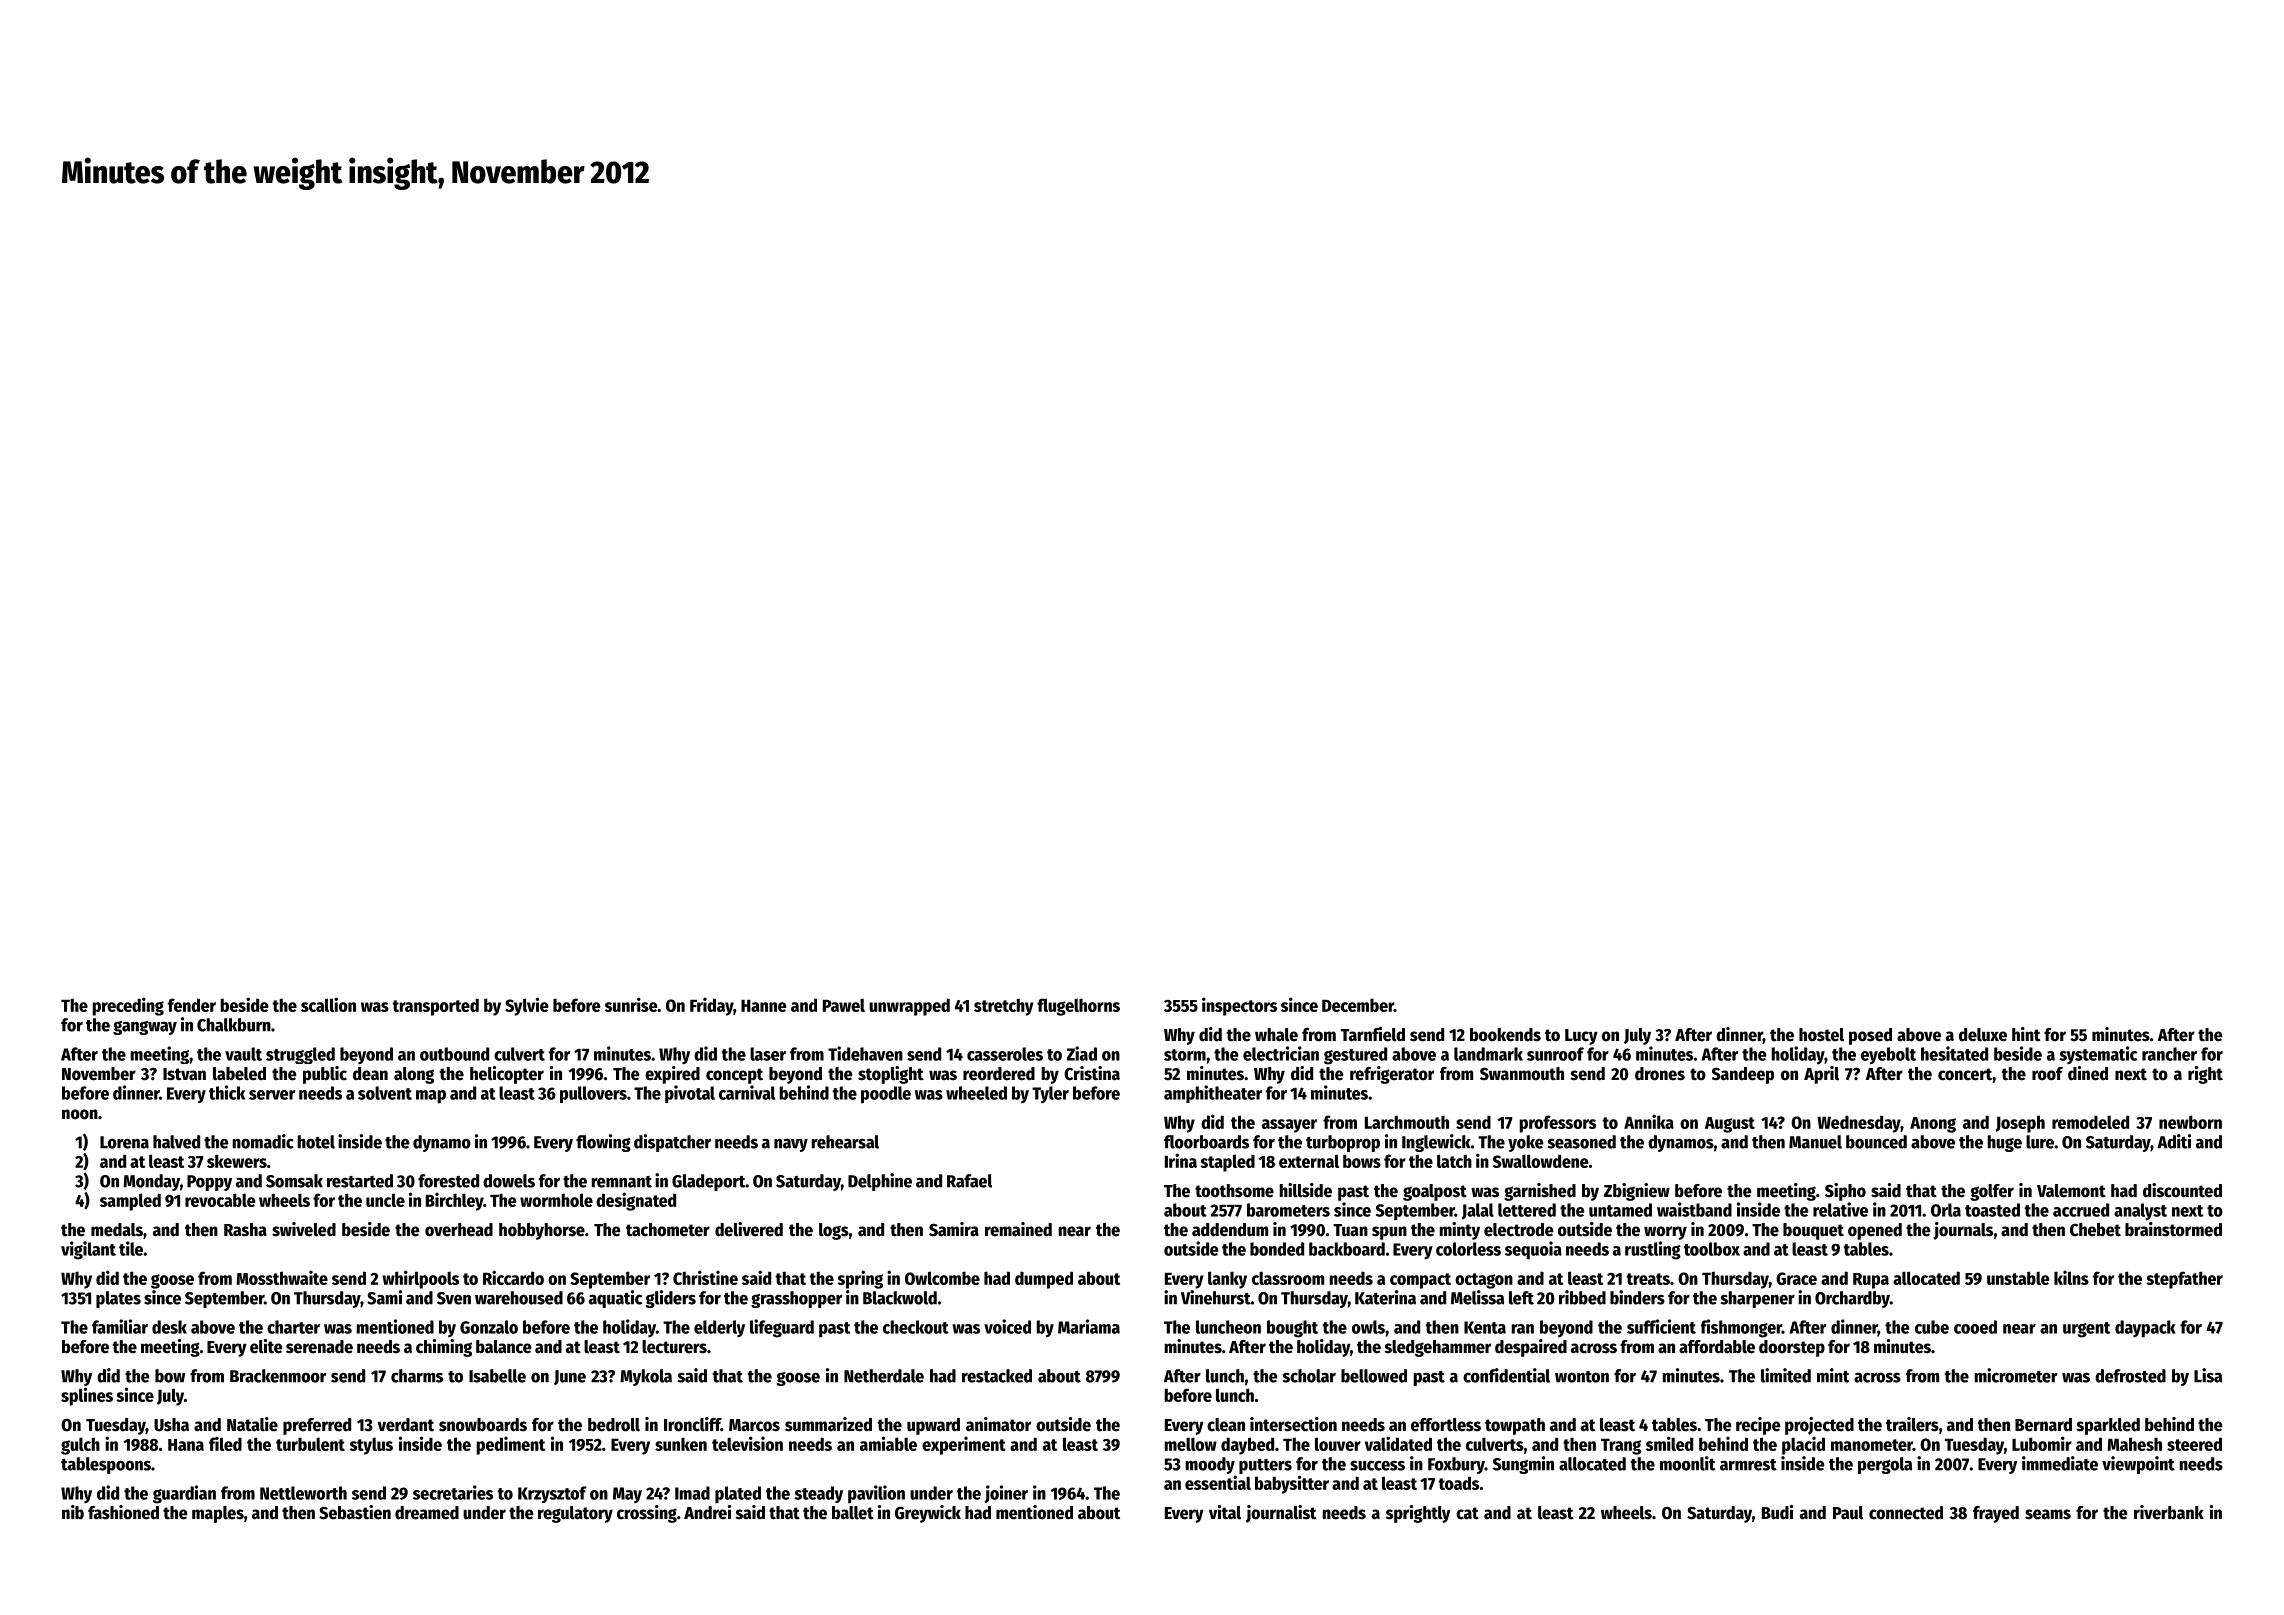  I want to click on hobbyhorse, so click(542, 1231).
